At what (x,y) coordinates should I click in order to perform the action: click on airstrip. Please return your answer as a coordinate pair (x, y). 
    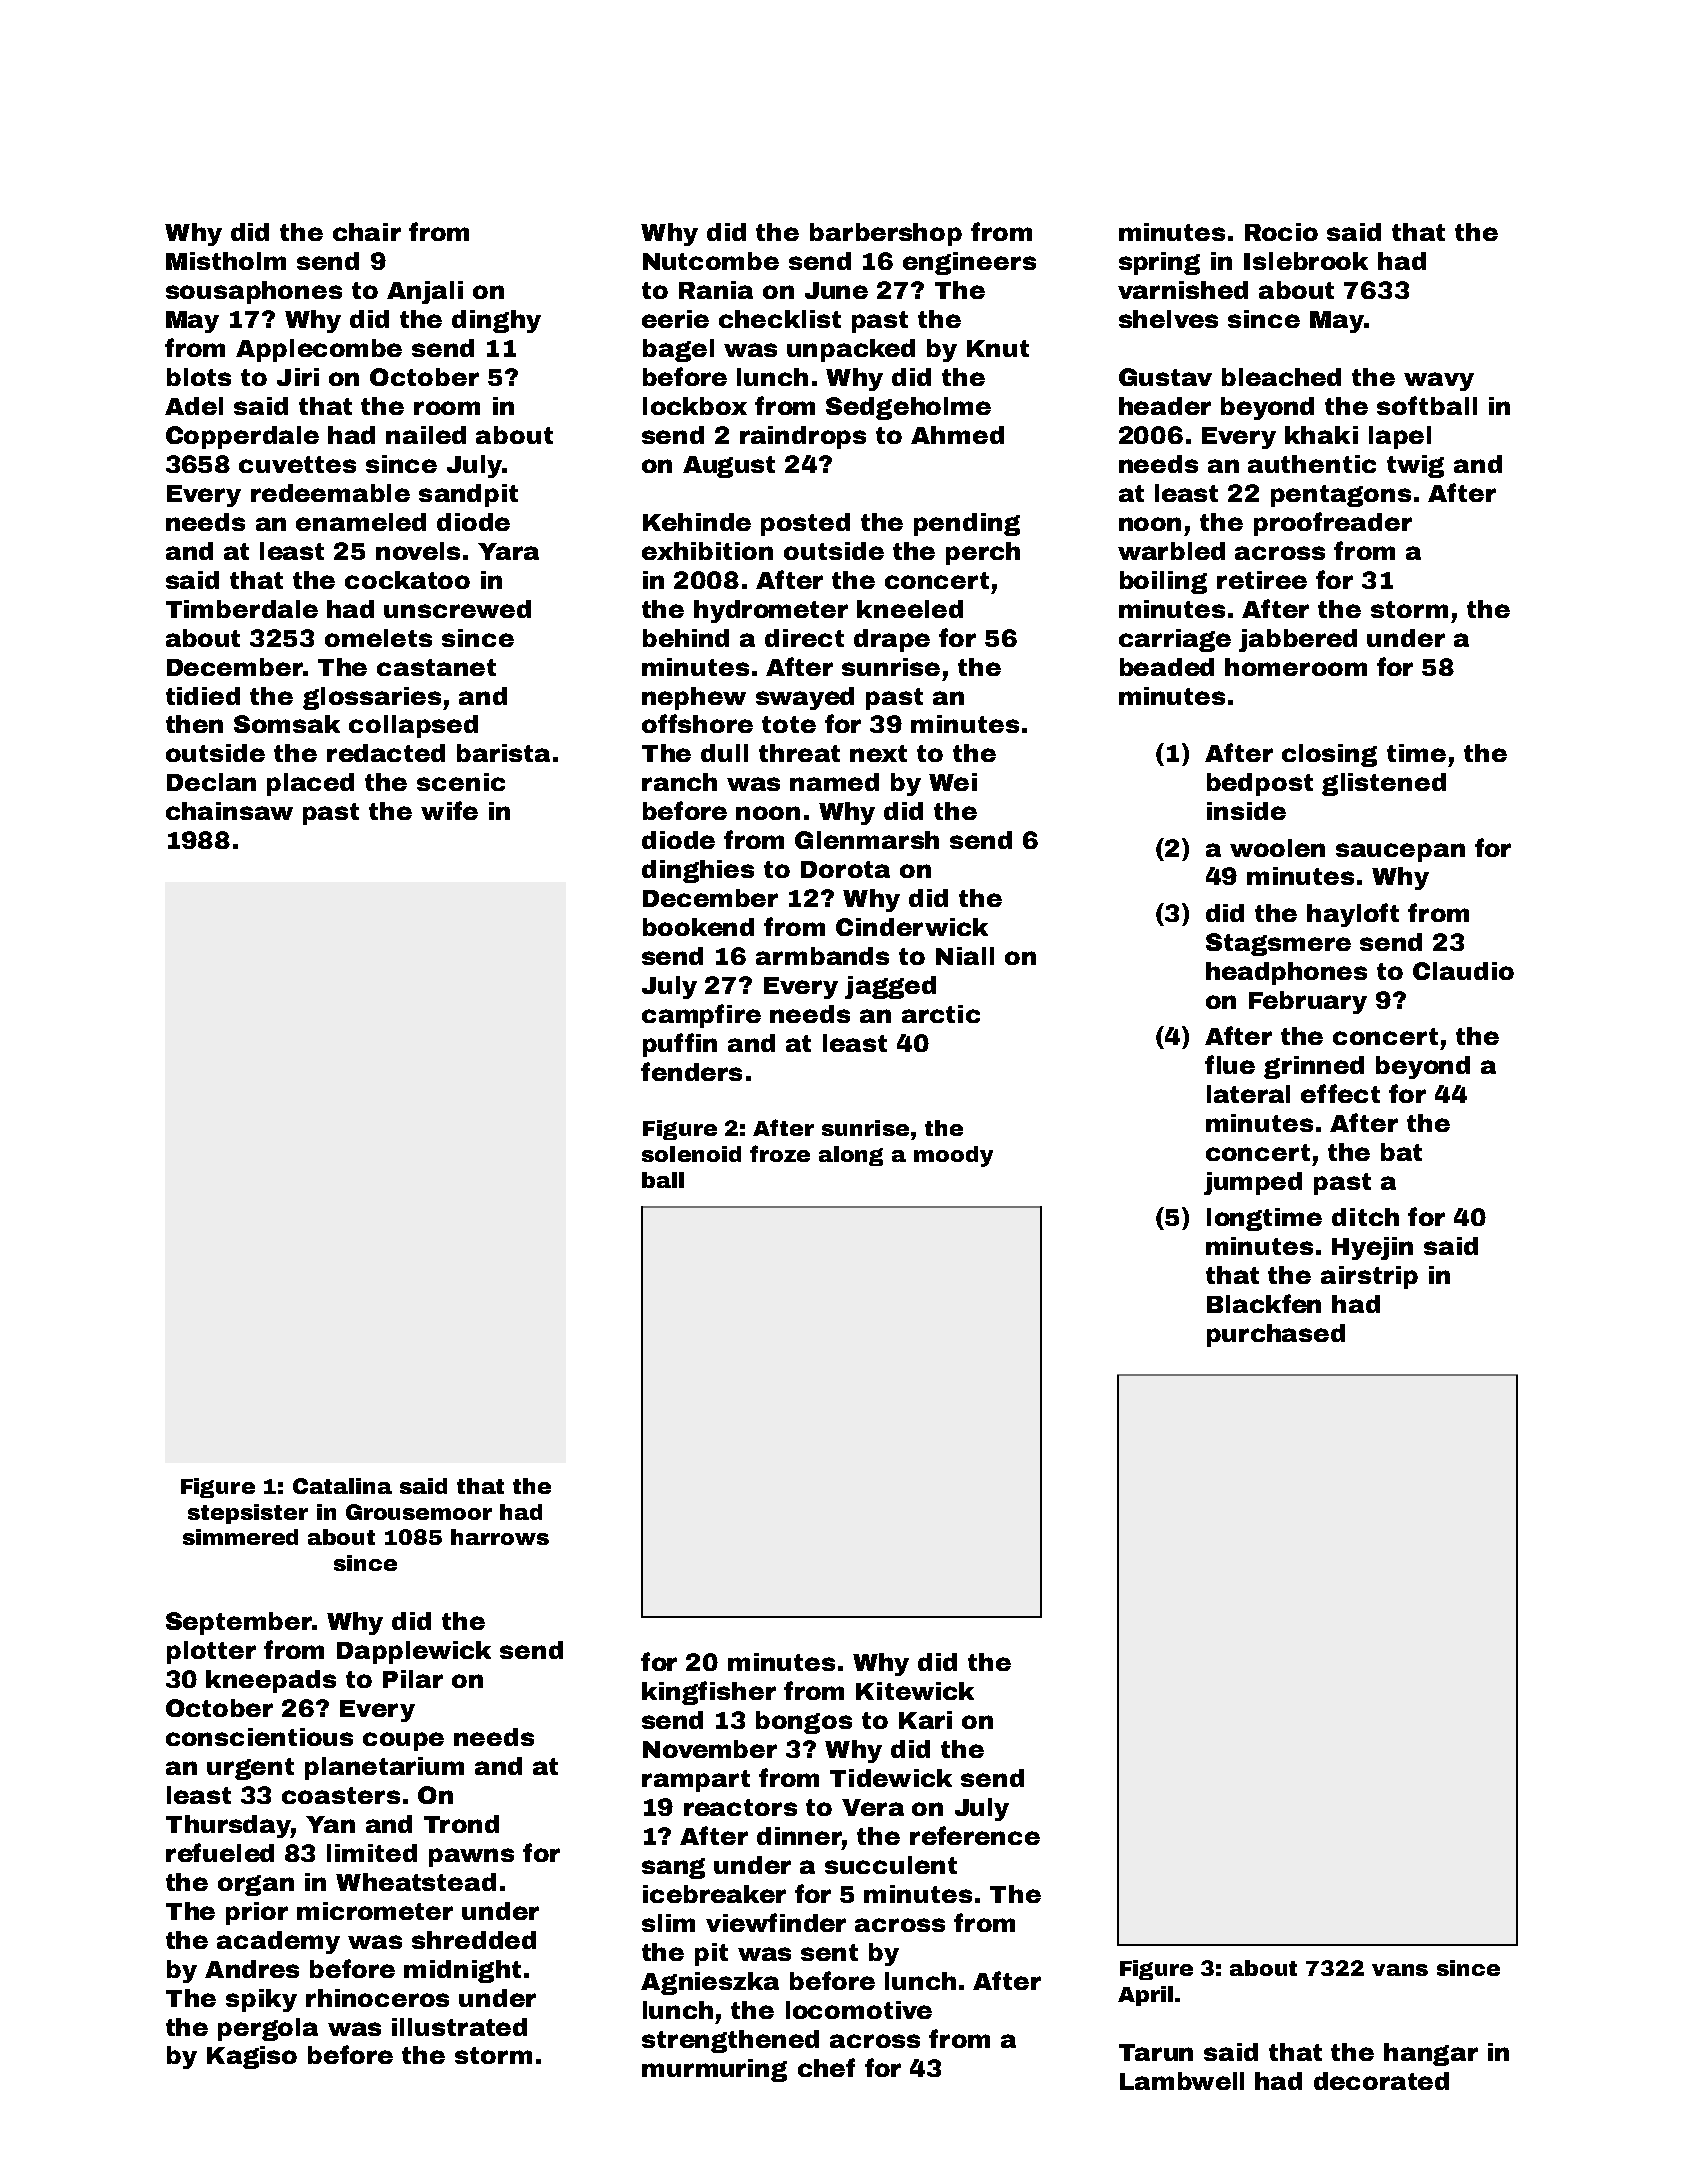
    Looking at the image, I should click on (1369, 1277).
